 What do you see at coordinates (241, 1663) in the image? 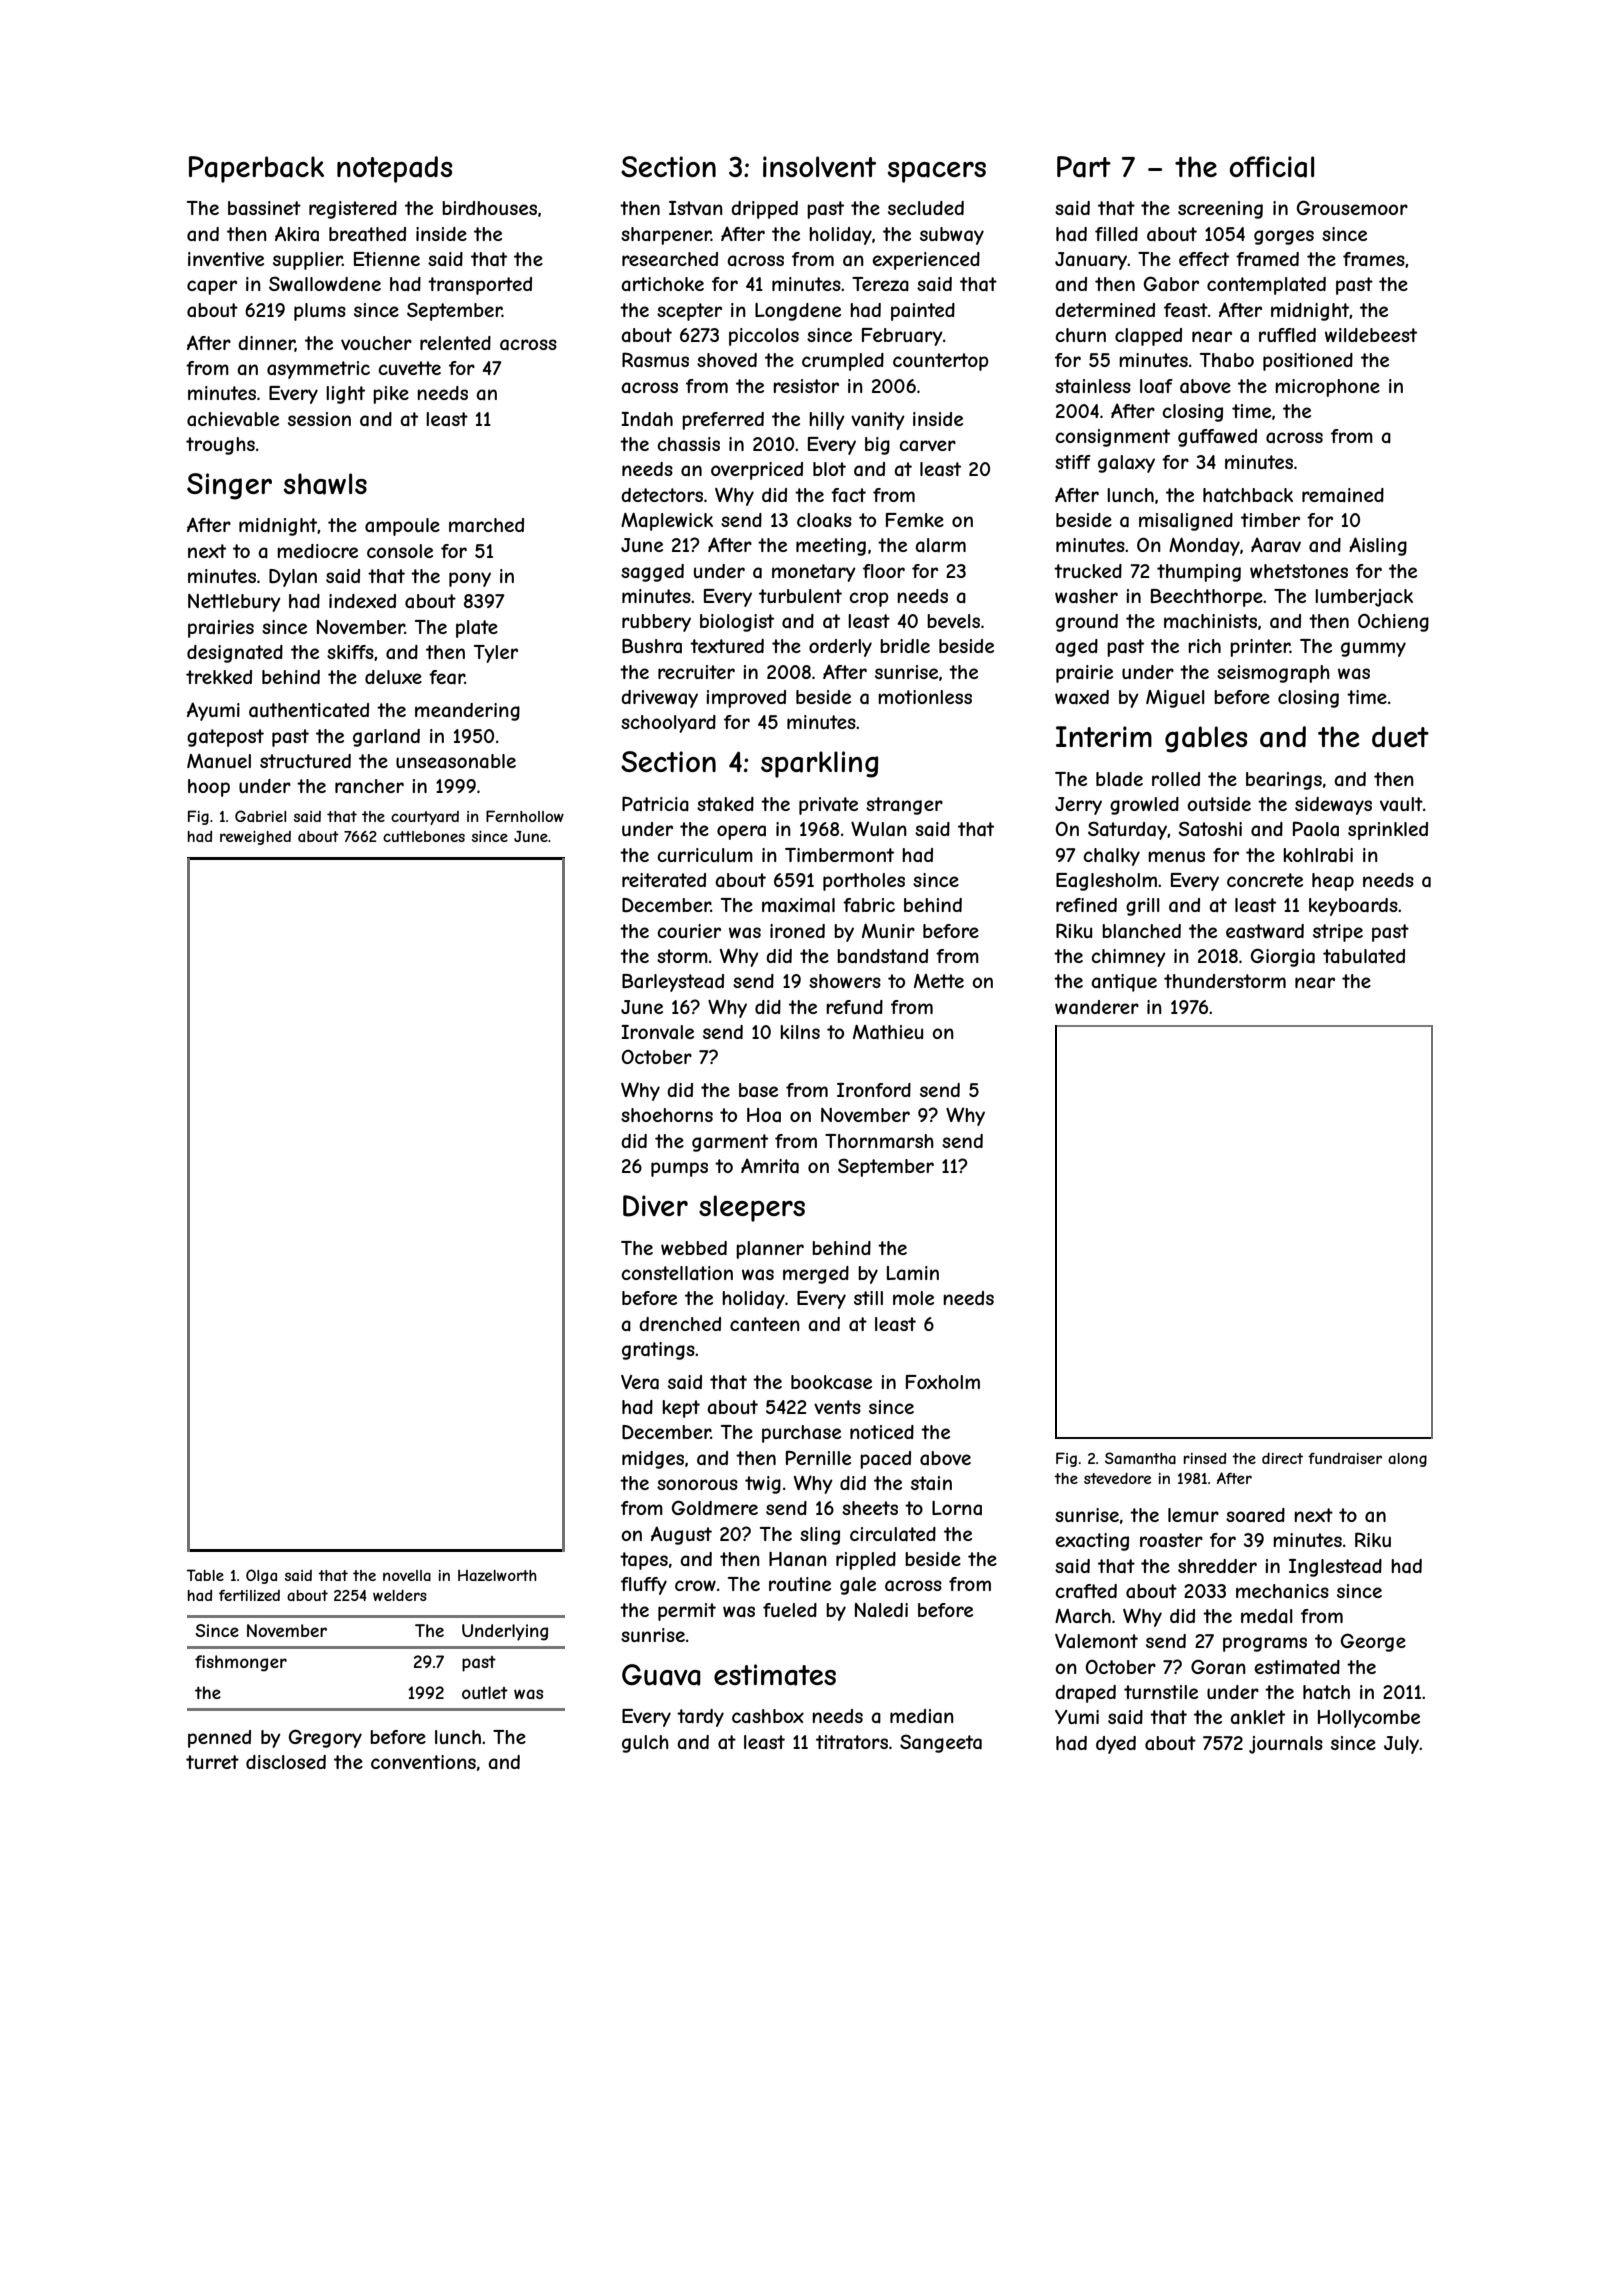
I see `fishmonger` at bounding box center [241, 1663].
